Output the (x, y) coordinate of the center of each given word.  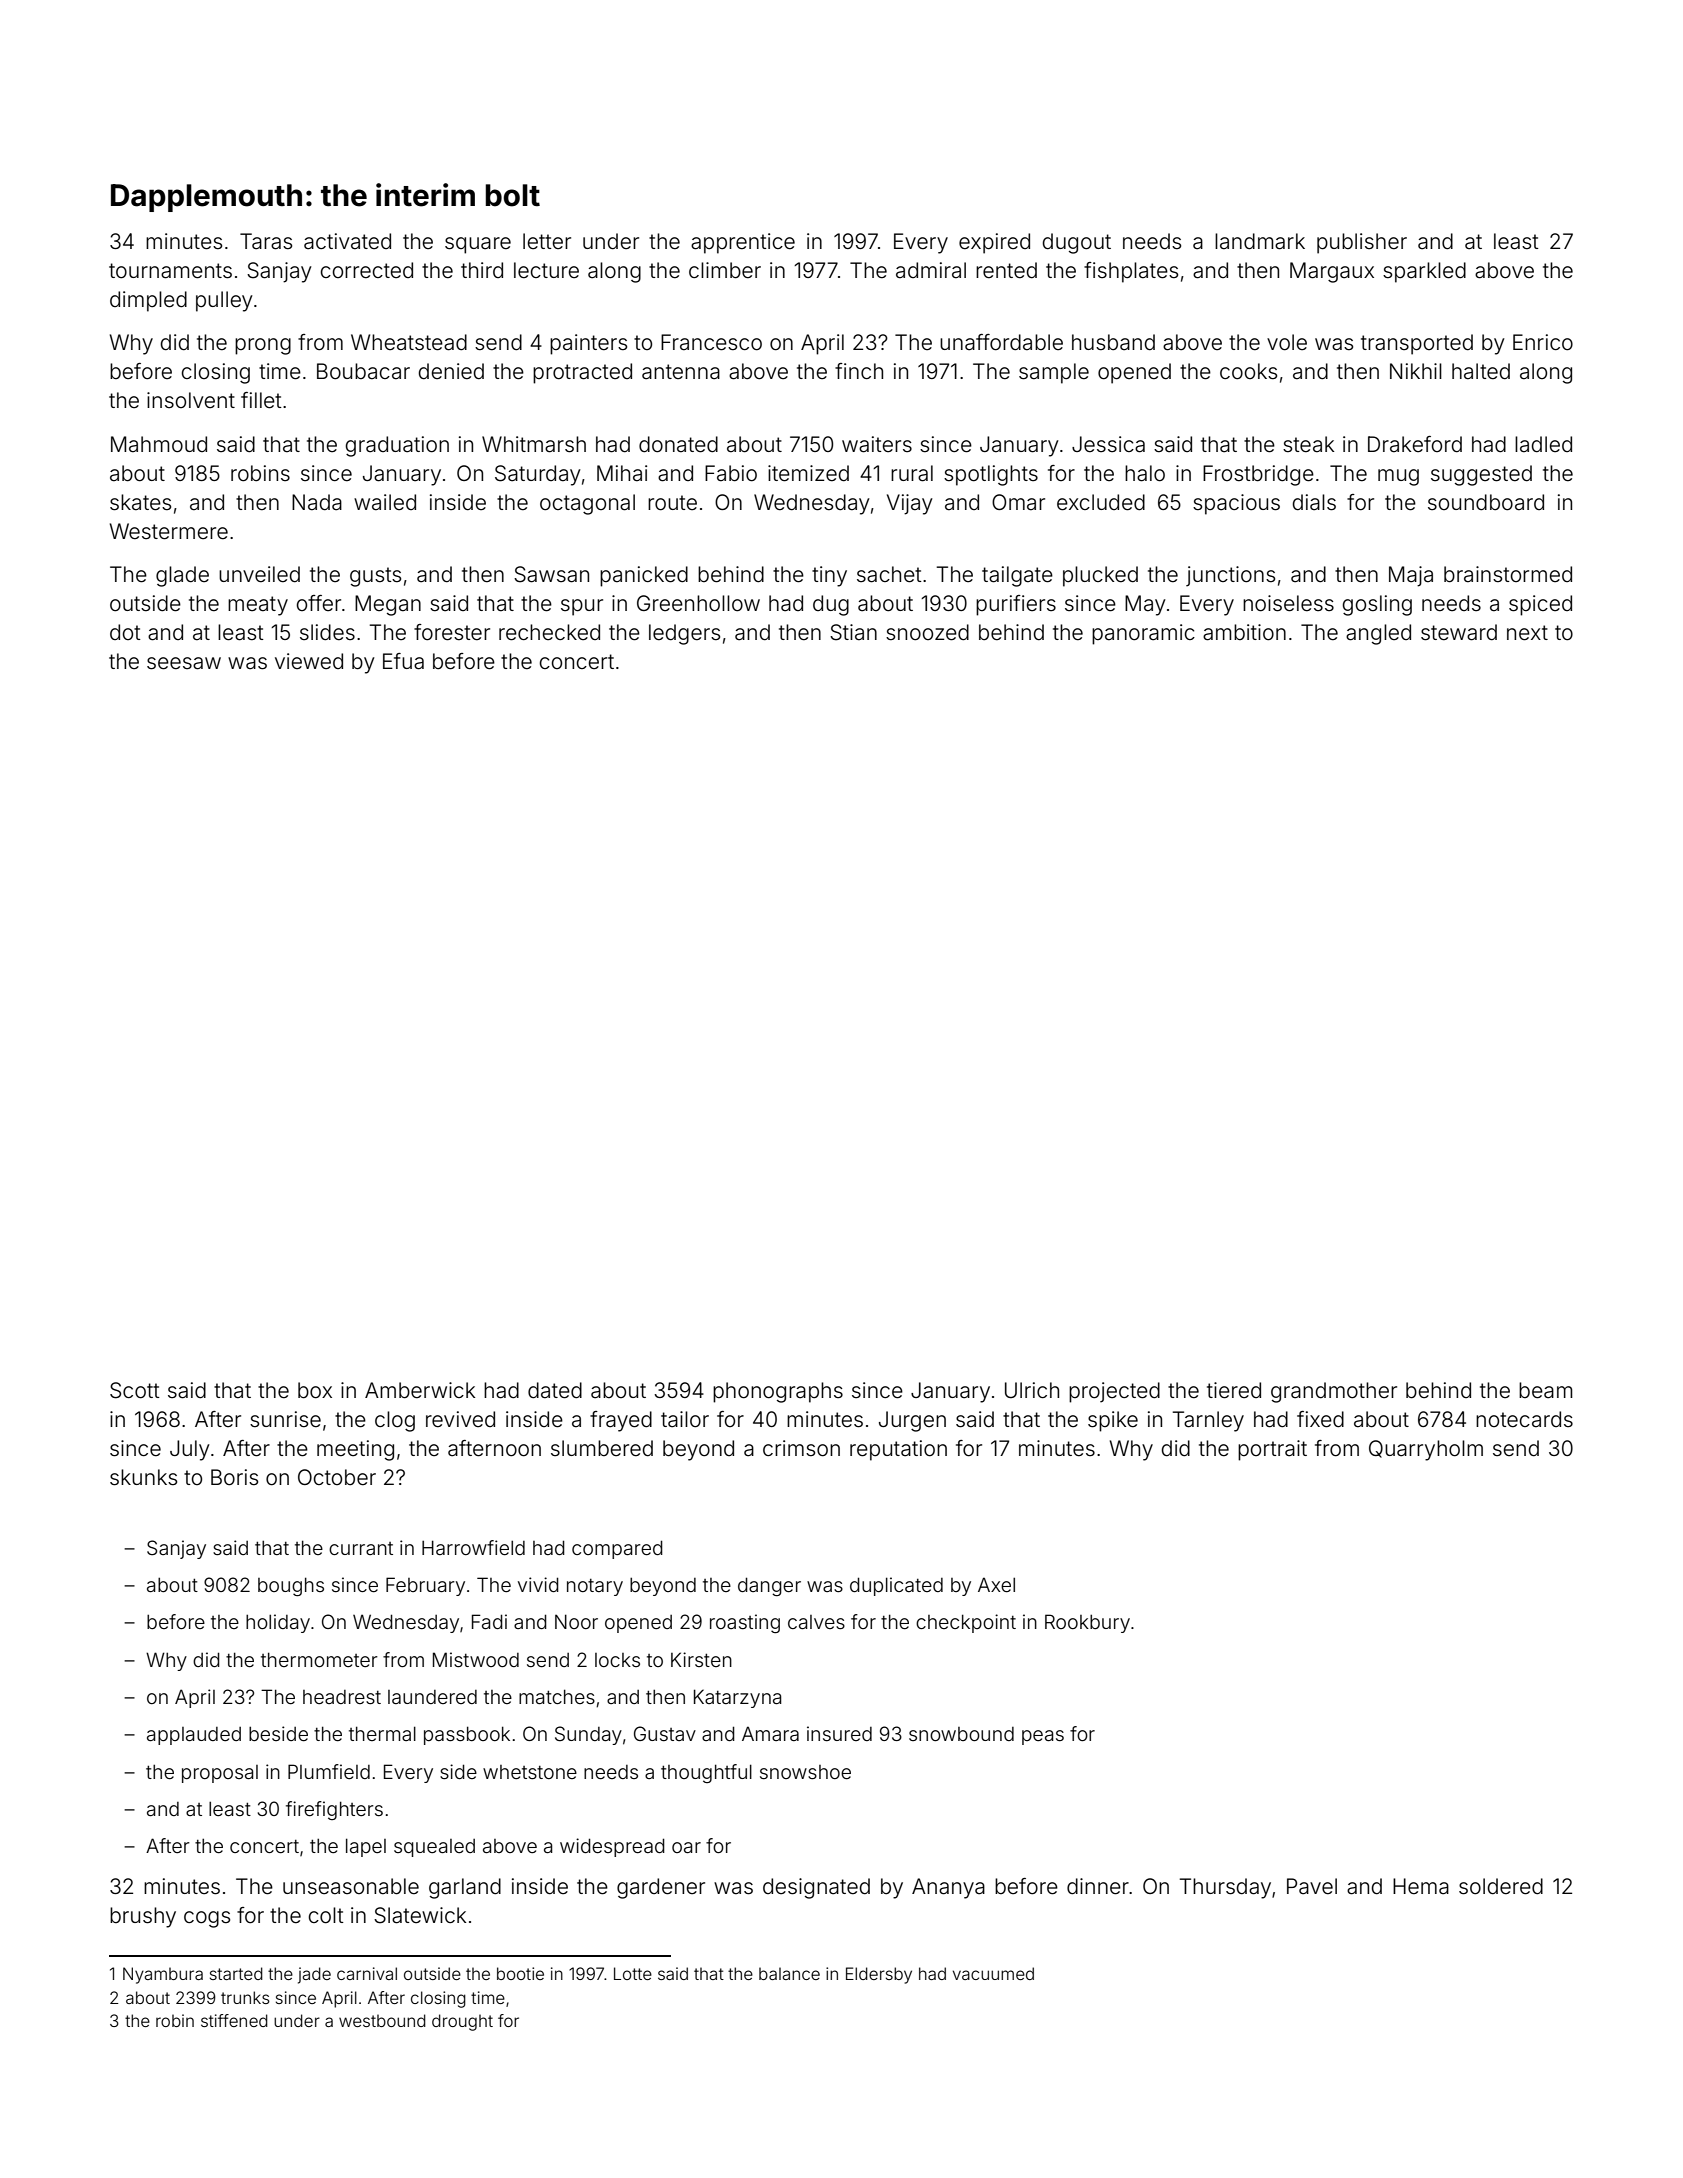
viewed (309, 661)
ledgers (684, 634)
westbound (382, 2020)
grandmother (1334, 1392)
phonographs (778, 1392)
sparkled (1424, 272)
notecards (1524, 1419)
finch (859, 371)
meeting (355, 1450)
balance (789, 1973)
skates (140, 502)
